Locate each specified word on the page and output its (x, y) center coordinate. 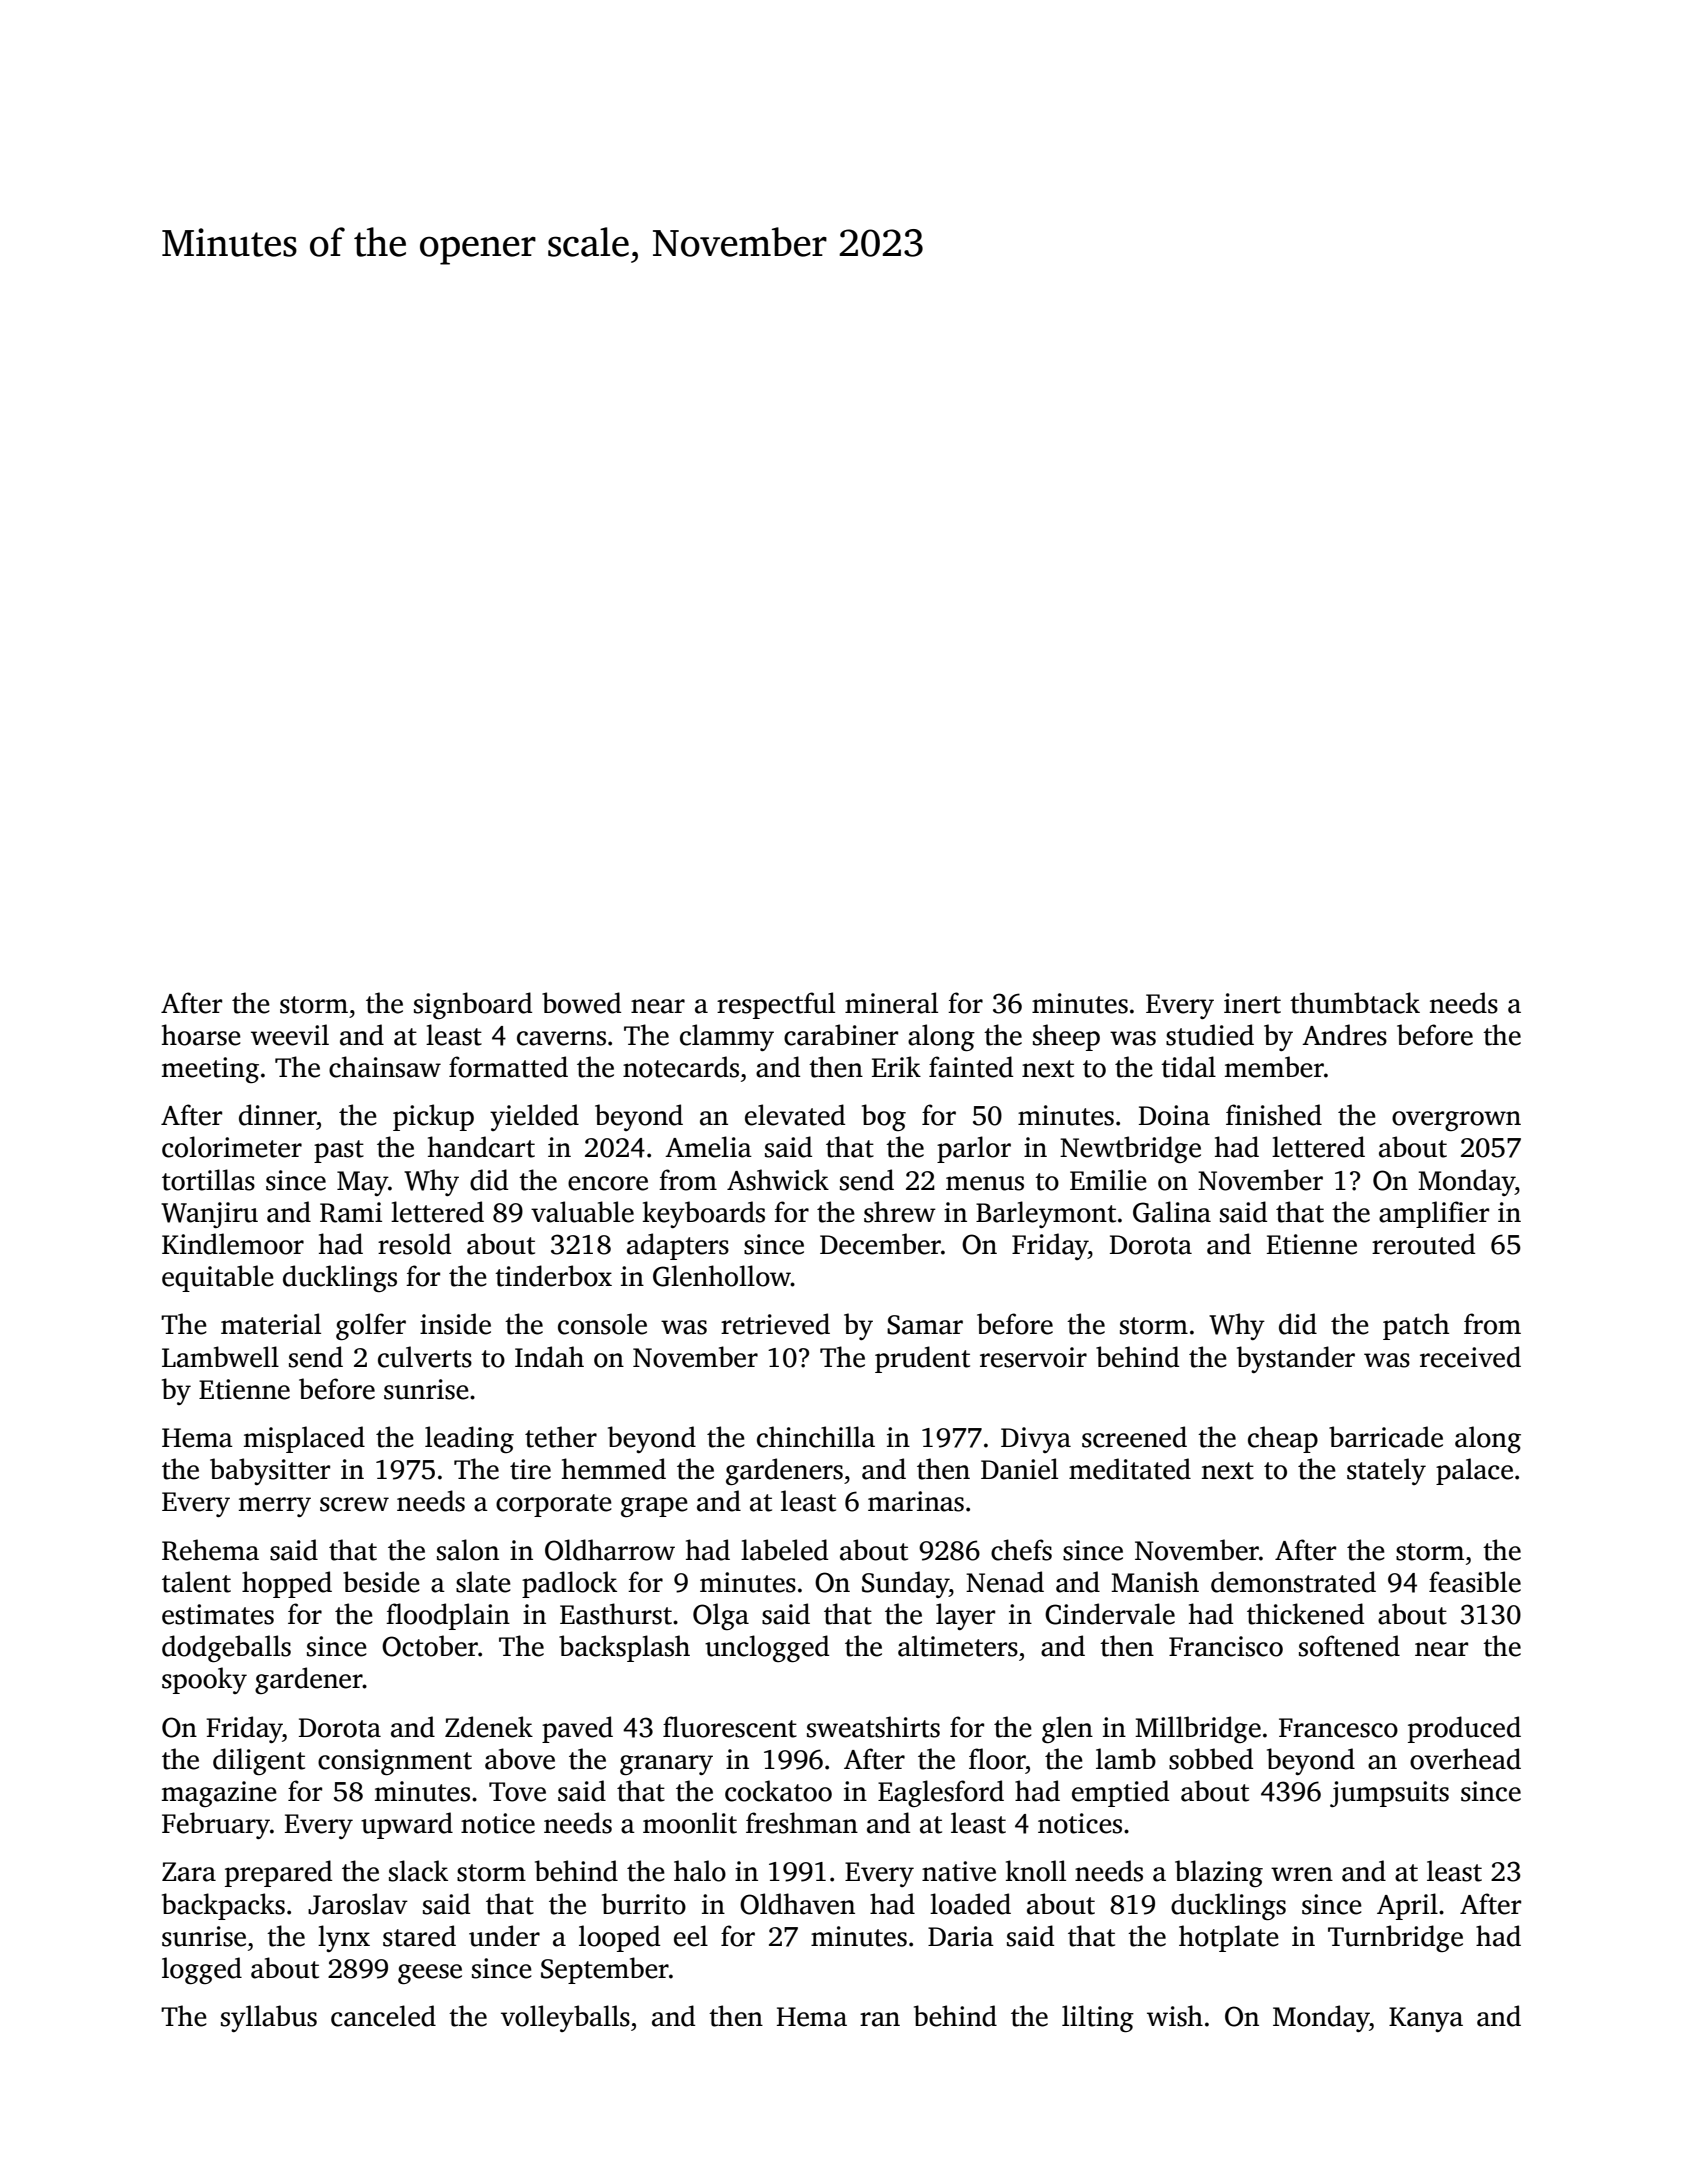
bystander (1296, 1359)
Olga (721, 1616)
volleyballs (565, 2018)
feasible (1475, 1582)
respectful (776, 1005)
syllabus (269, 2018)
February (216, 1825)
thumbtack (1355, 1003)
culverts (425, 1357)
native (959, 1871)
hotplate (1229, 1938)
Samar (925, 1325)
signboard (473, 1005)
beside (381, 1582)
